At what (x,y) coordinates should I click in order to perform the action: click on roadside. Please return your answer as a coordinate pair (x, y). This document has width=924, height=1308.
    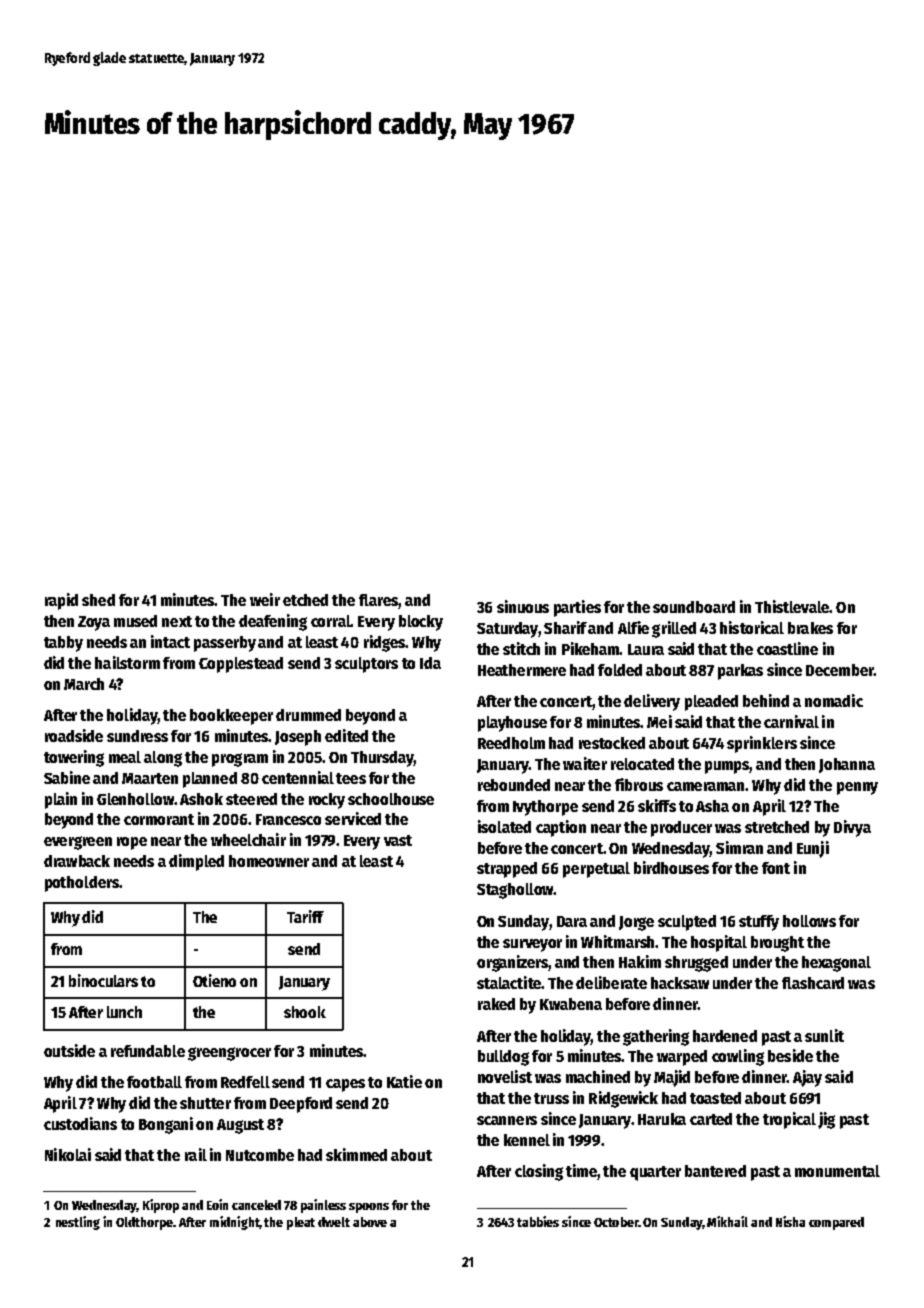
    Looking at the image, I should click on (74, 735).
